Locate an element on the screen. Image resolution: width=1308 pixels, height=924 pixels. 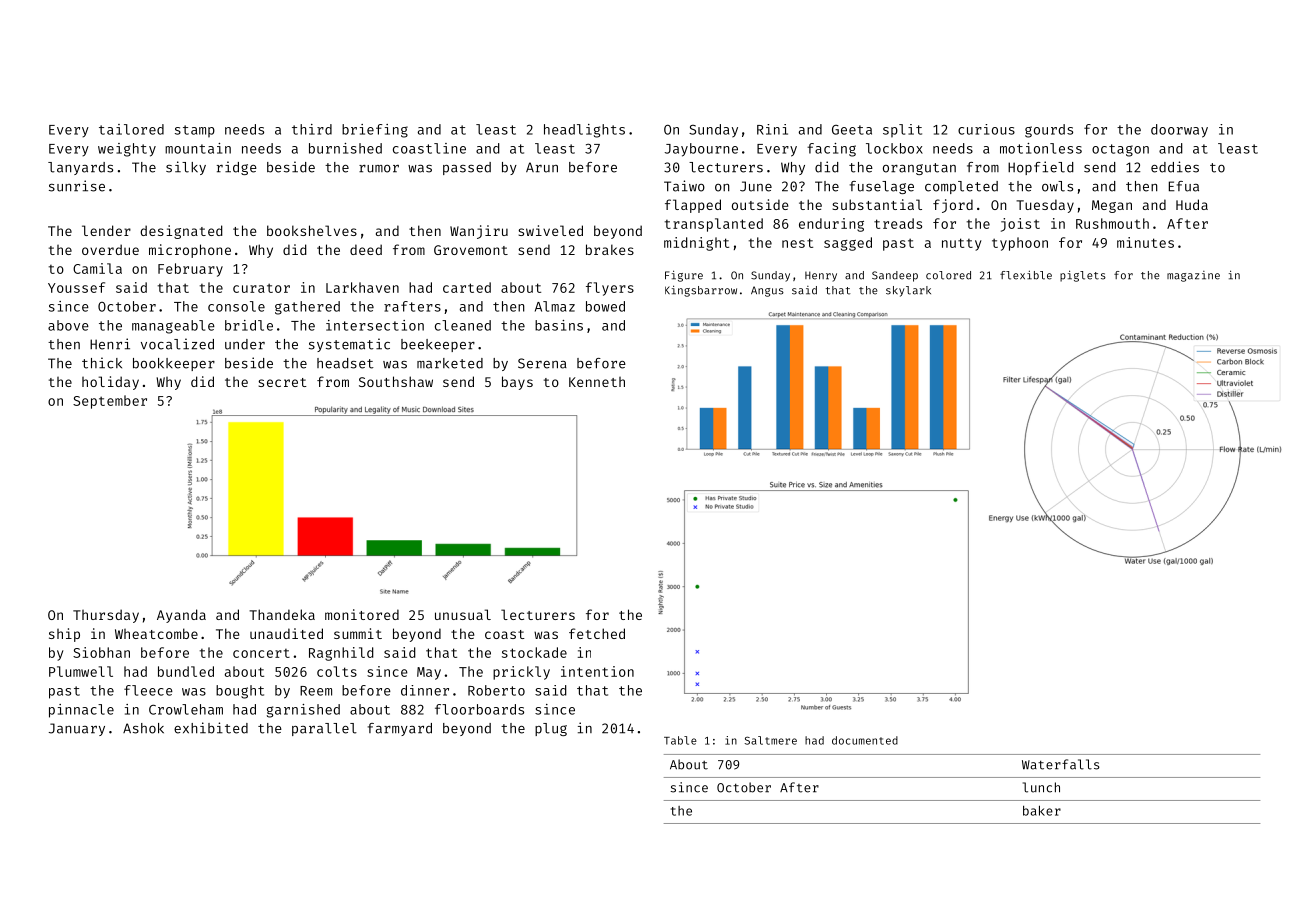
bays is located at coordinates (517, 383).
